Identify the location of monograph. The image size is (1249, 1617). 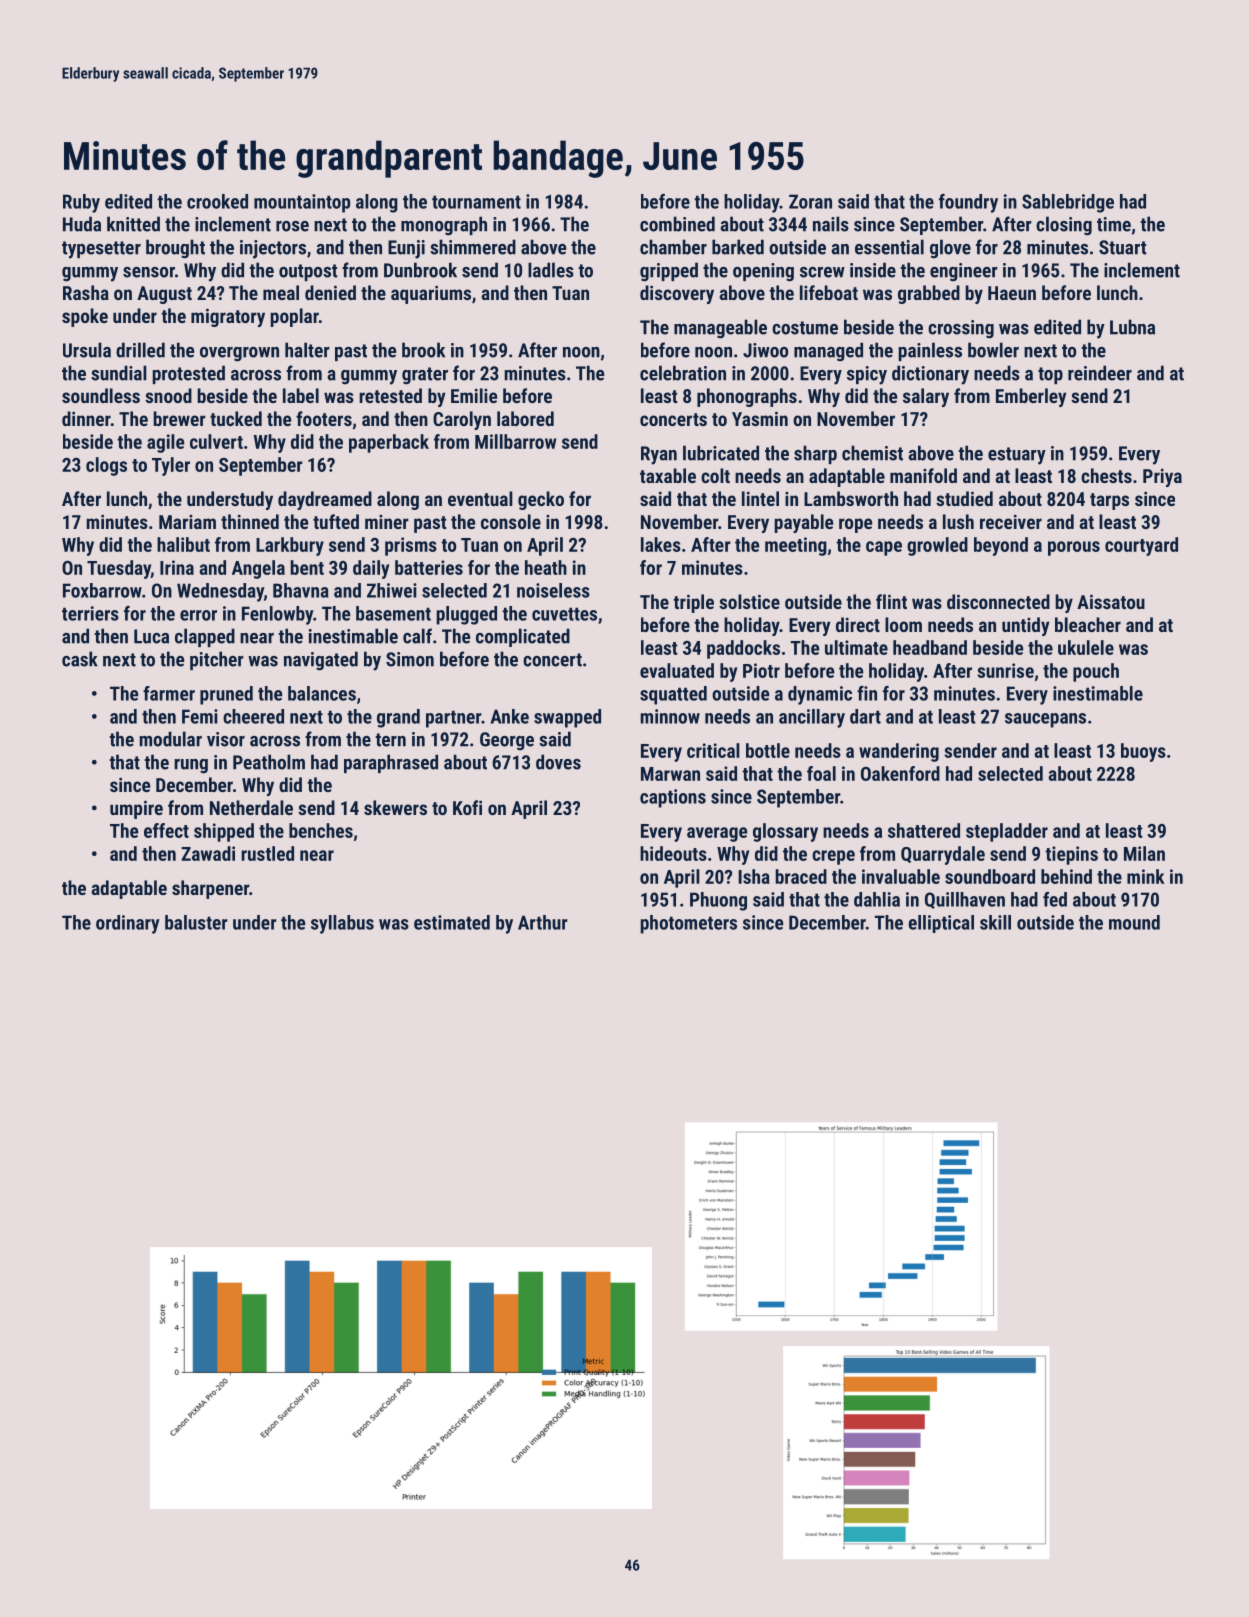
(444, 226).
